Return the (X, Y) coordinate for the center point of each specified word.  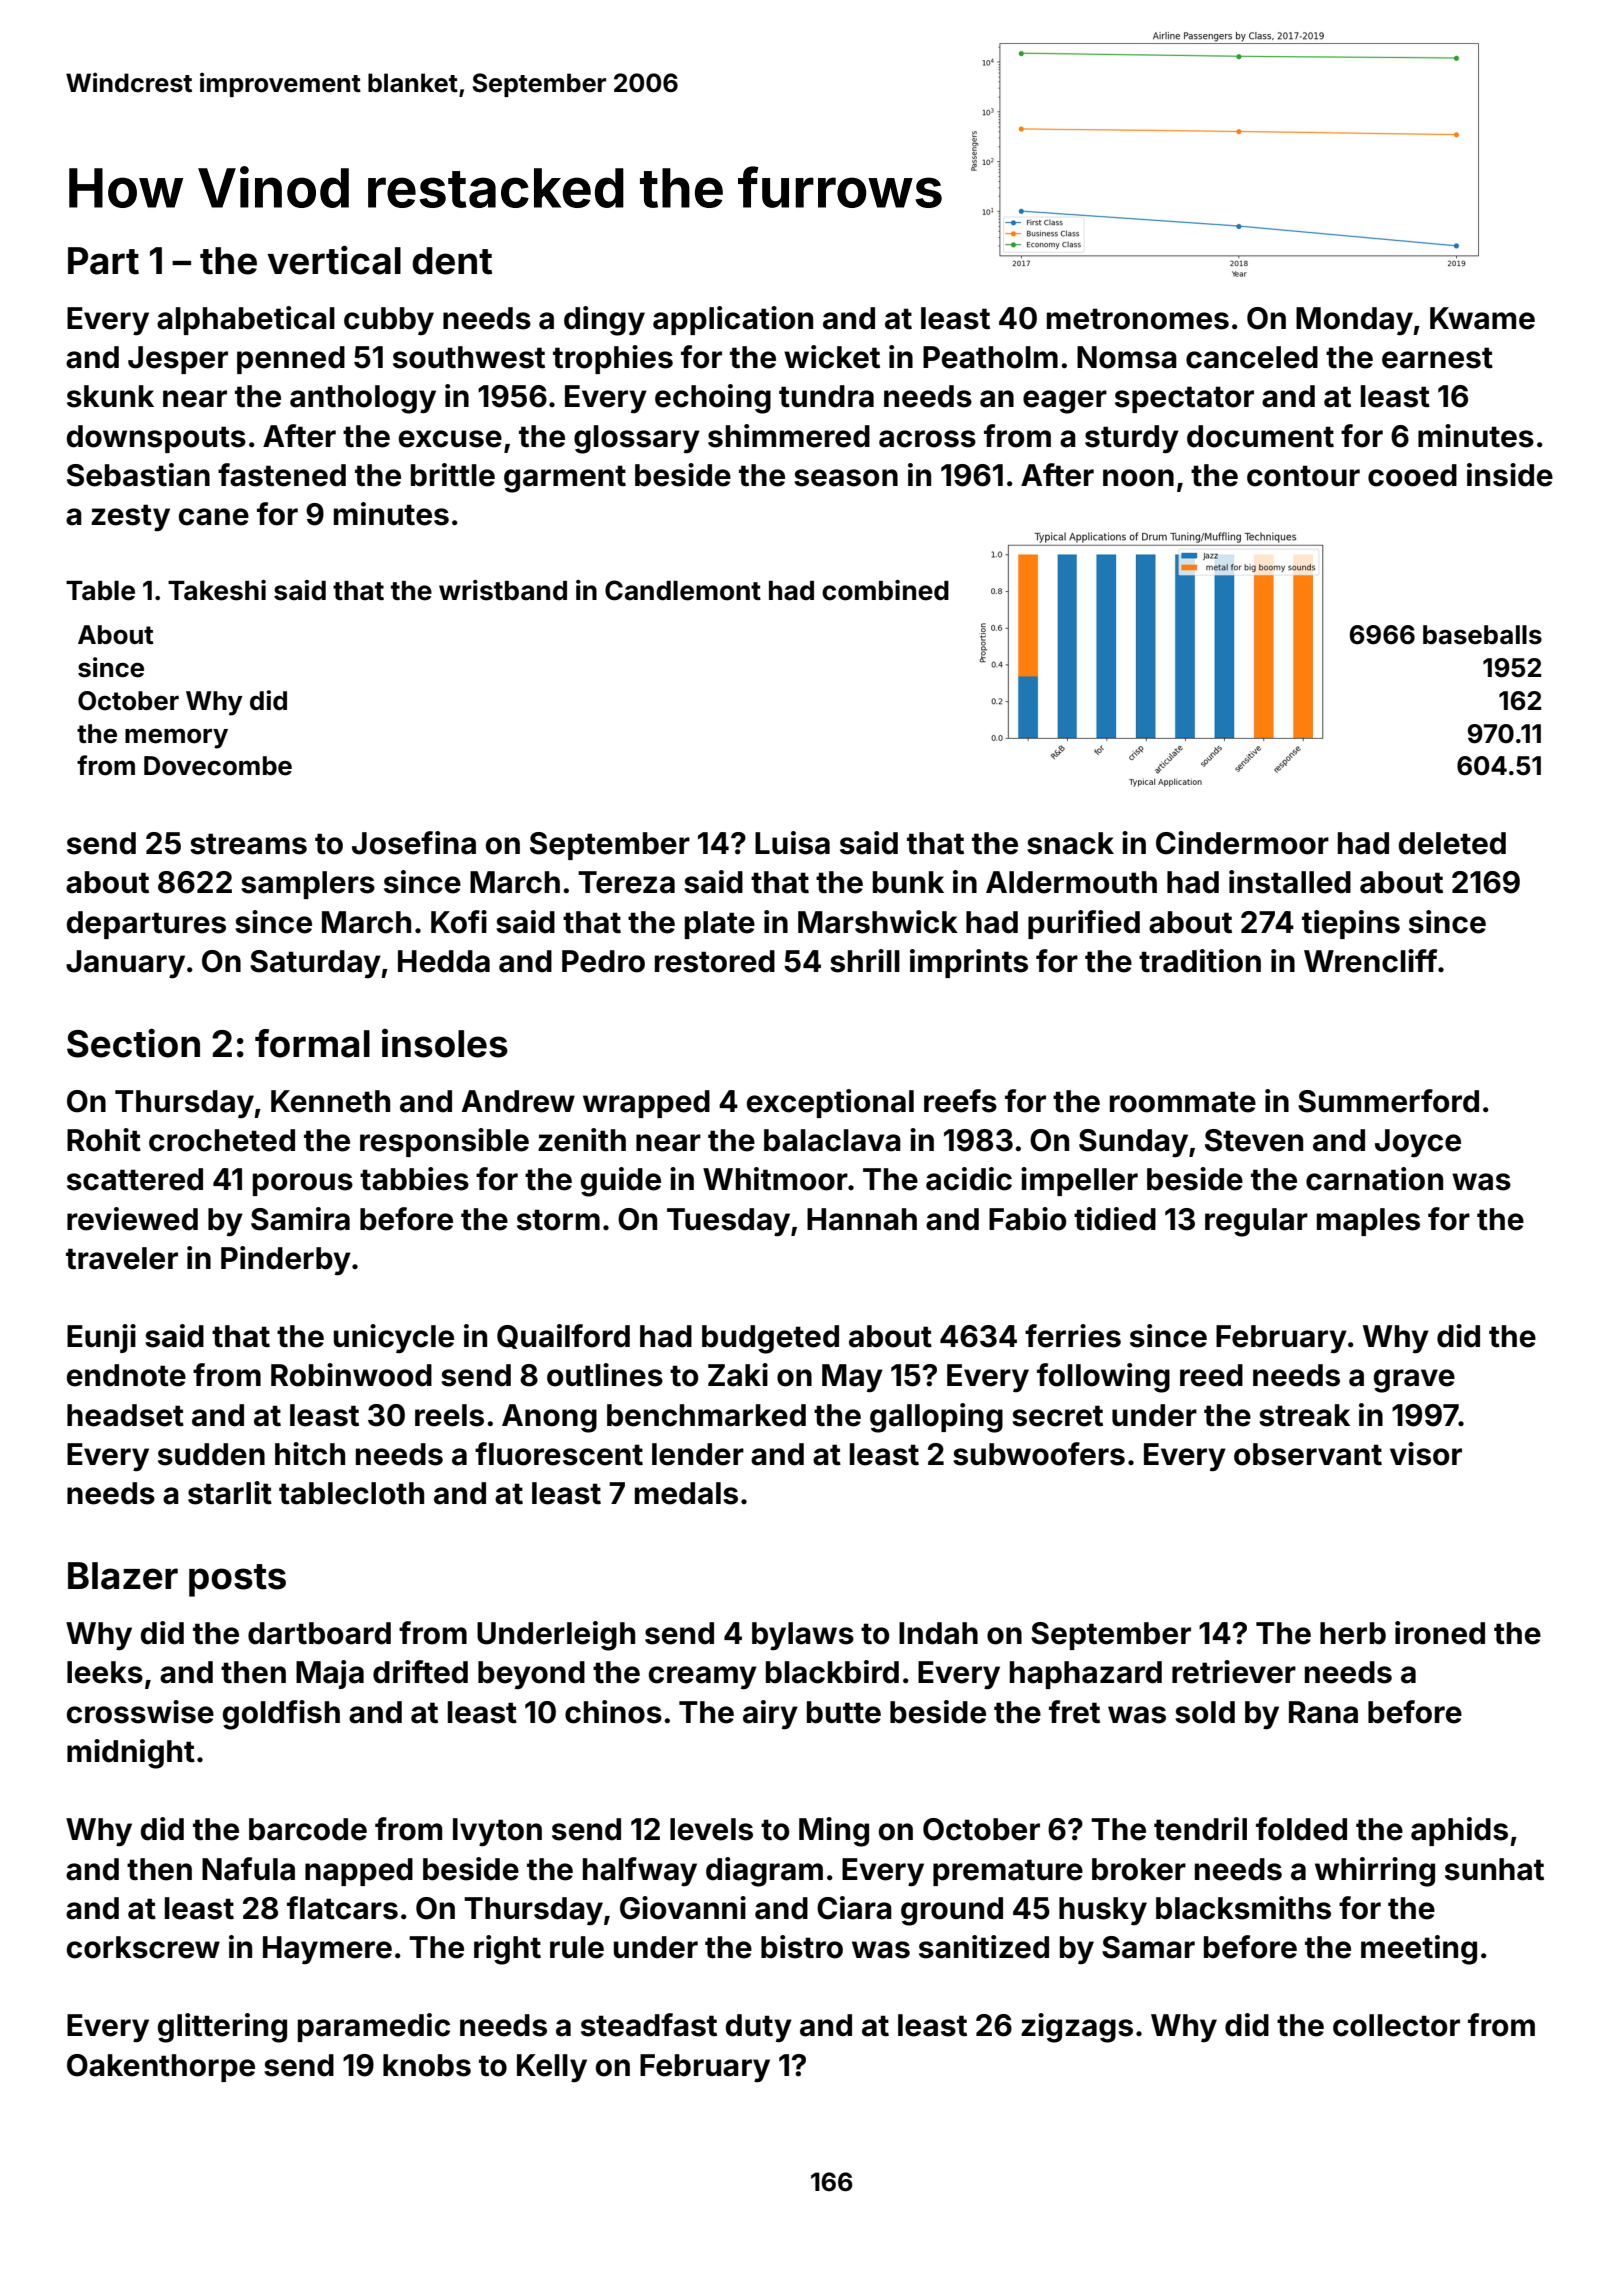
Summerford (1388, 1101)
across (927, 439)
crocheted (222, 1140)
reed (1211, 1375)
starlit (230, 1493)
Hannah (862, 1219)
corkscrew (143, 1947)
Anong (549, 1418)
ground (952, 1911)
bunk (908, 882)
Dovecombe (218, 766)
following (1103, 1378)
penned (291, 360)
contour (1303, 476)
